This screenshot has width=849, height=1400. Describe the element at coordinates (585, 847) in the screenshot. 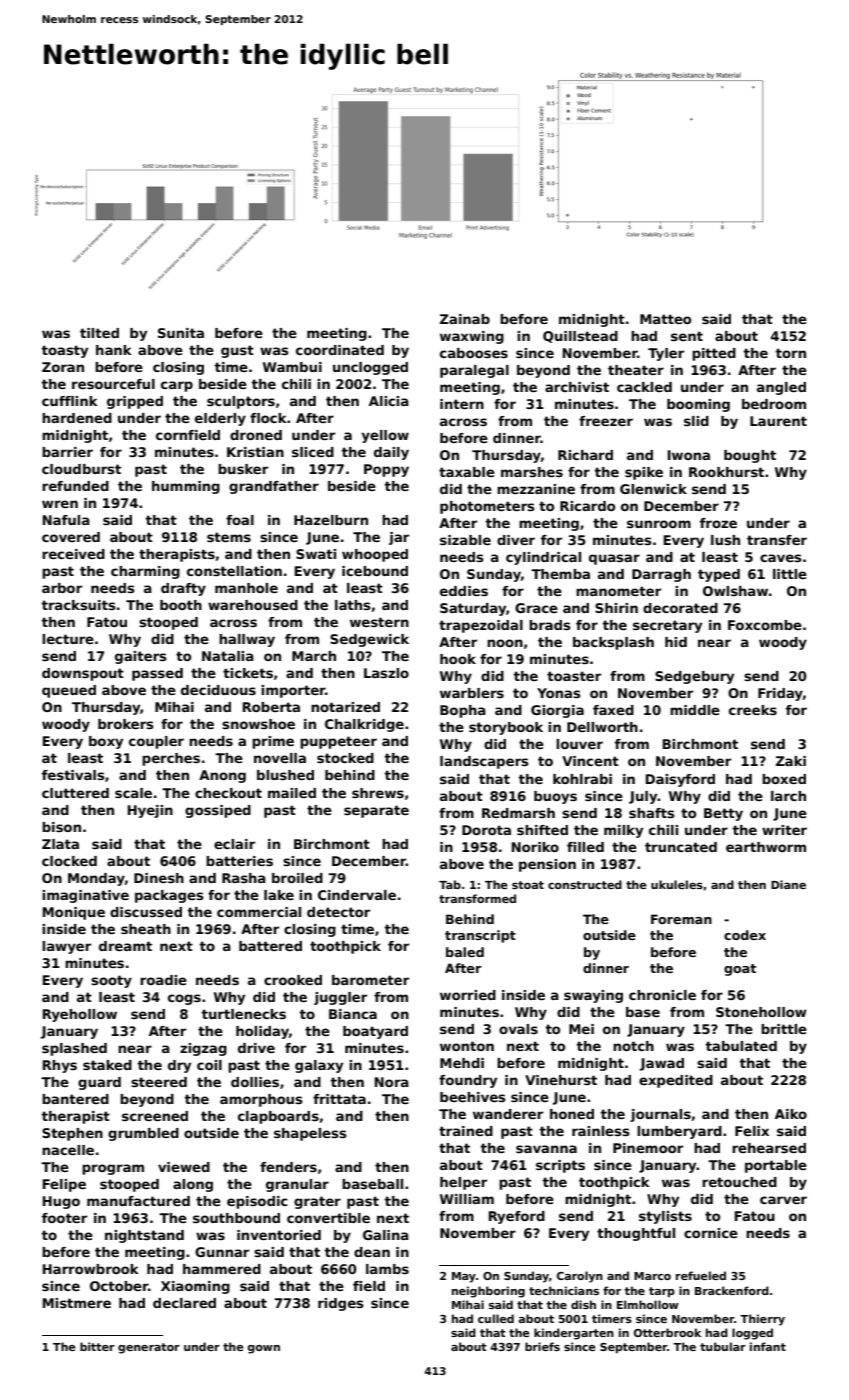

I see `filled` at that location.
